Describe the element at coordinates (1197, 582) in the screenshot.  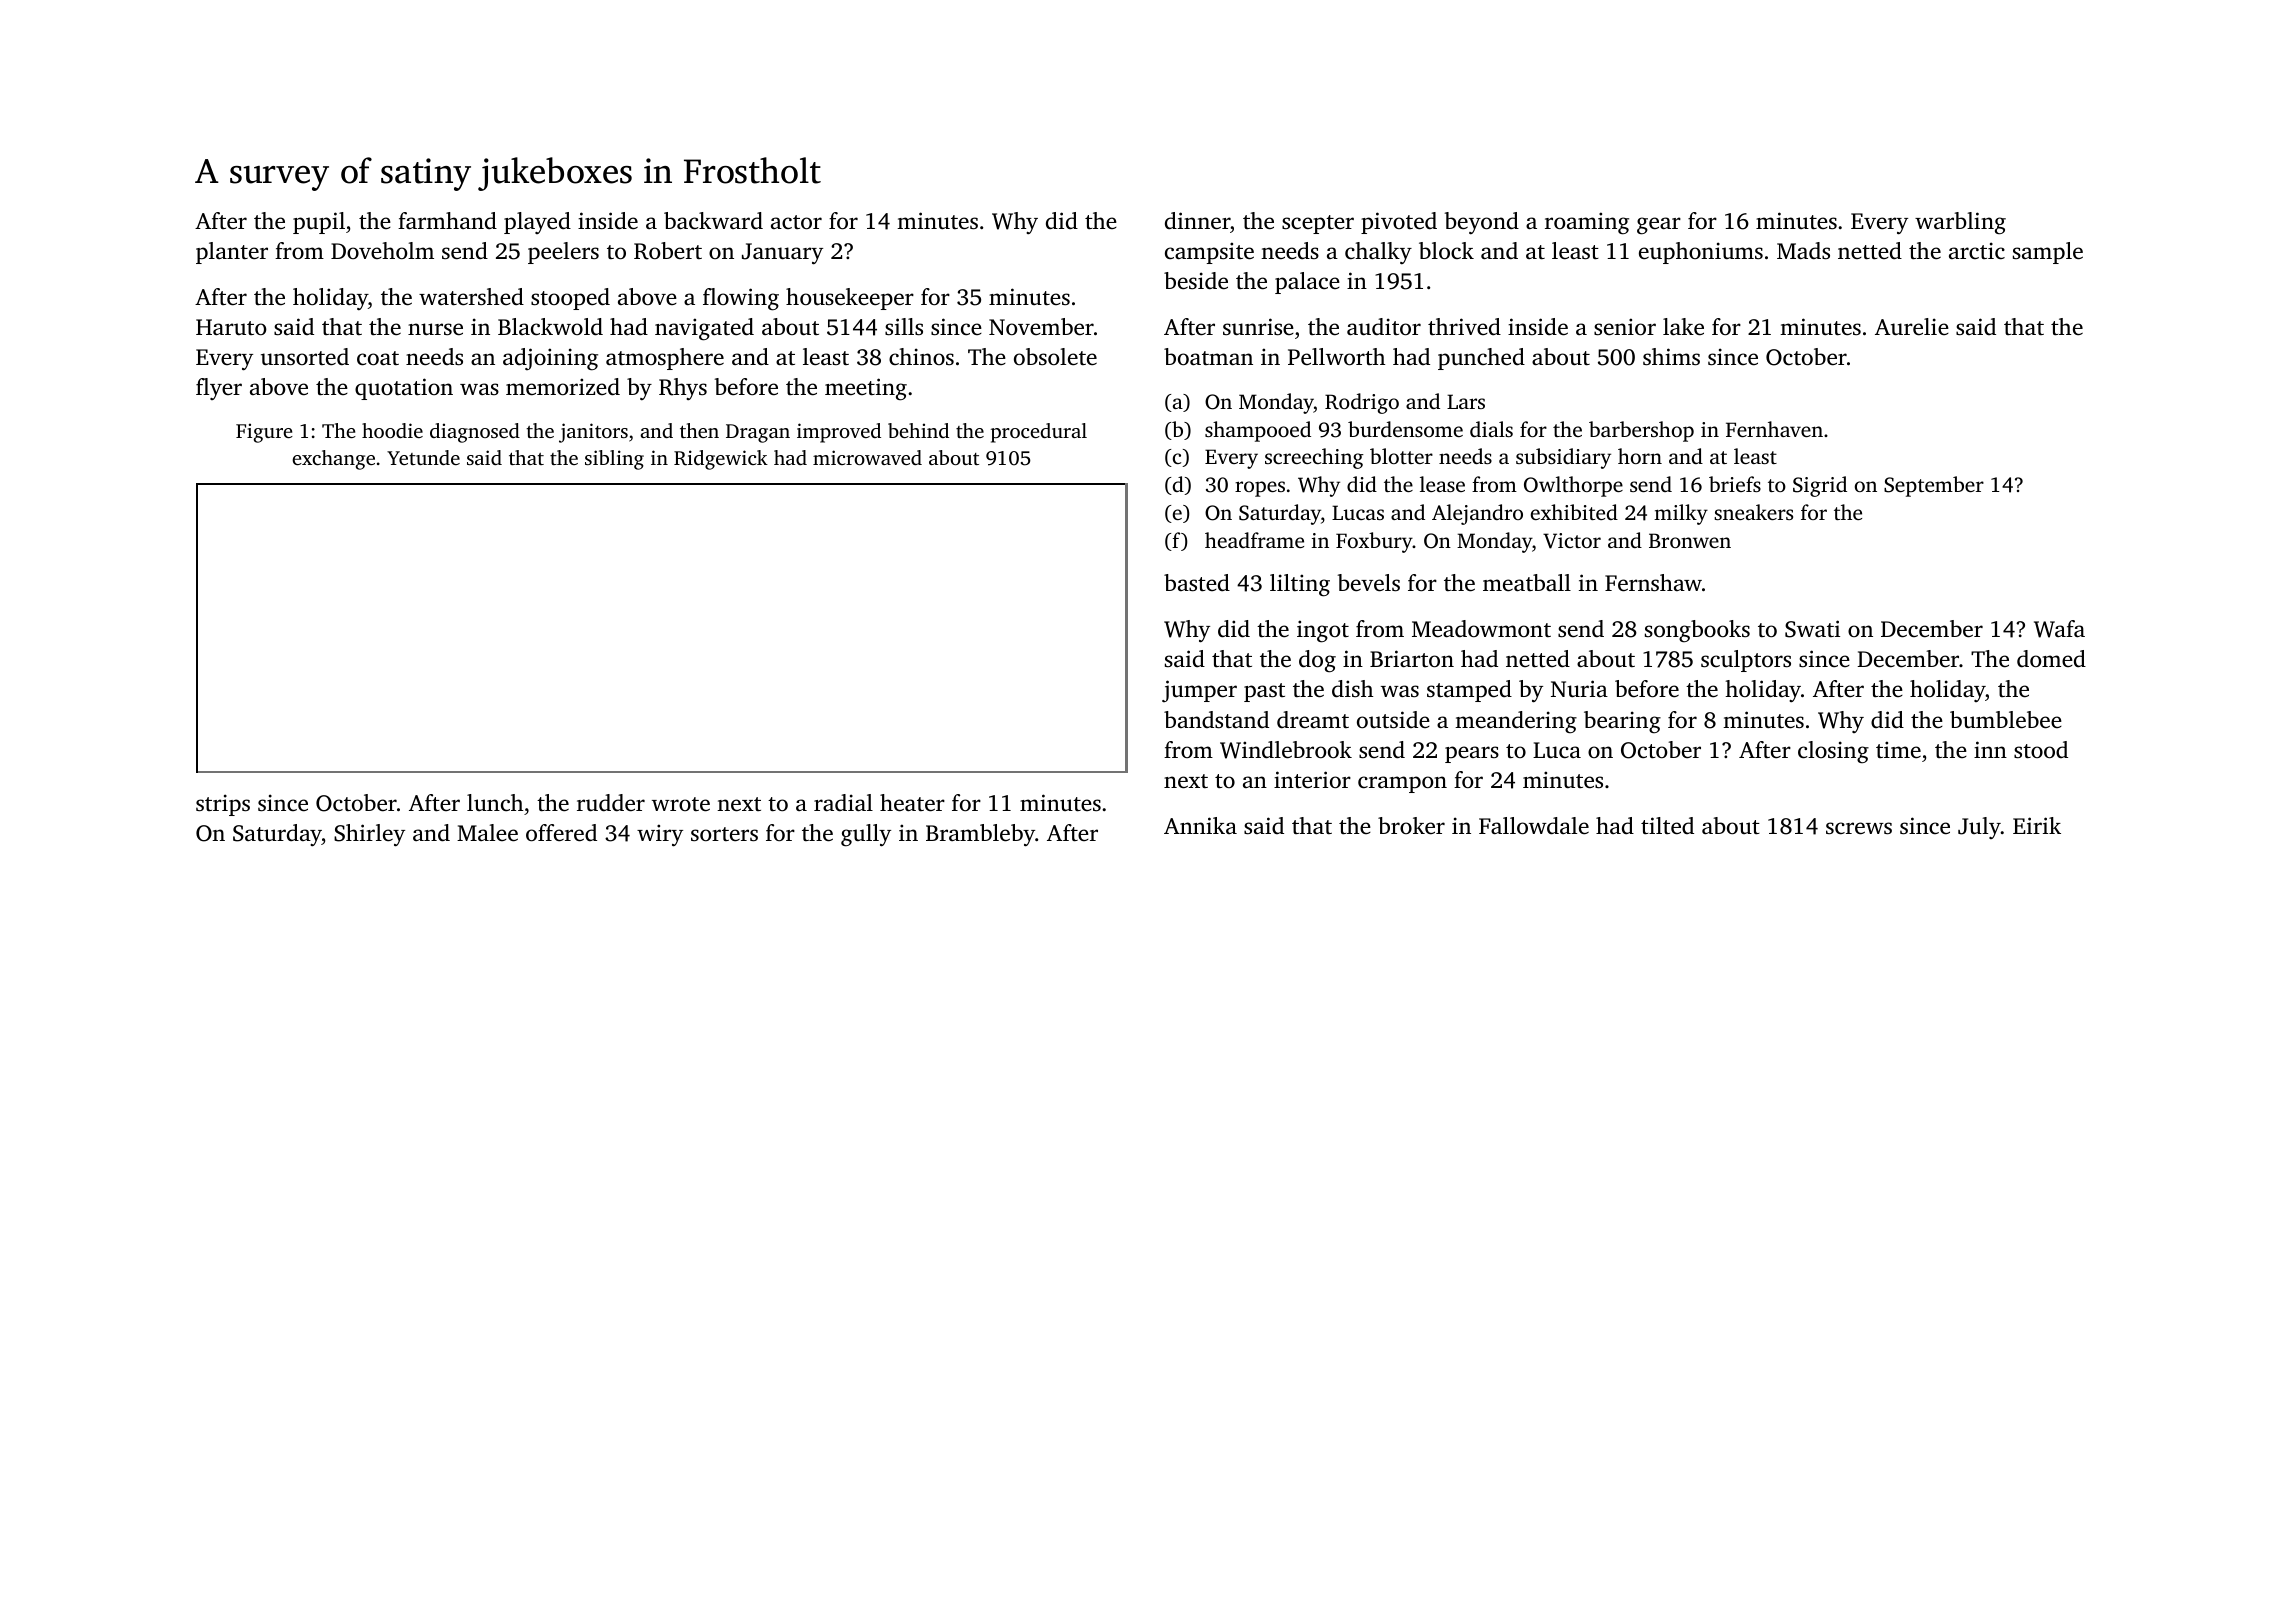
I see `basted` at that location.
